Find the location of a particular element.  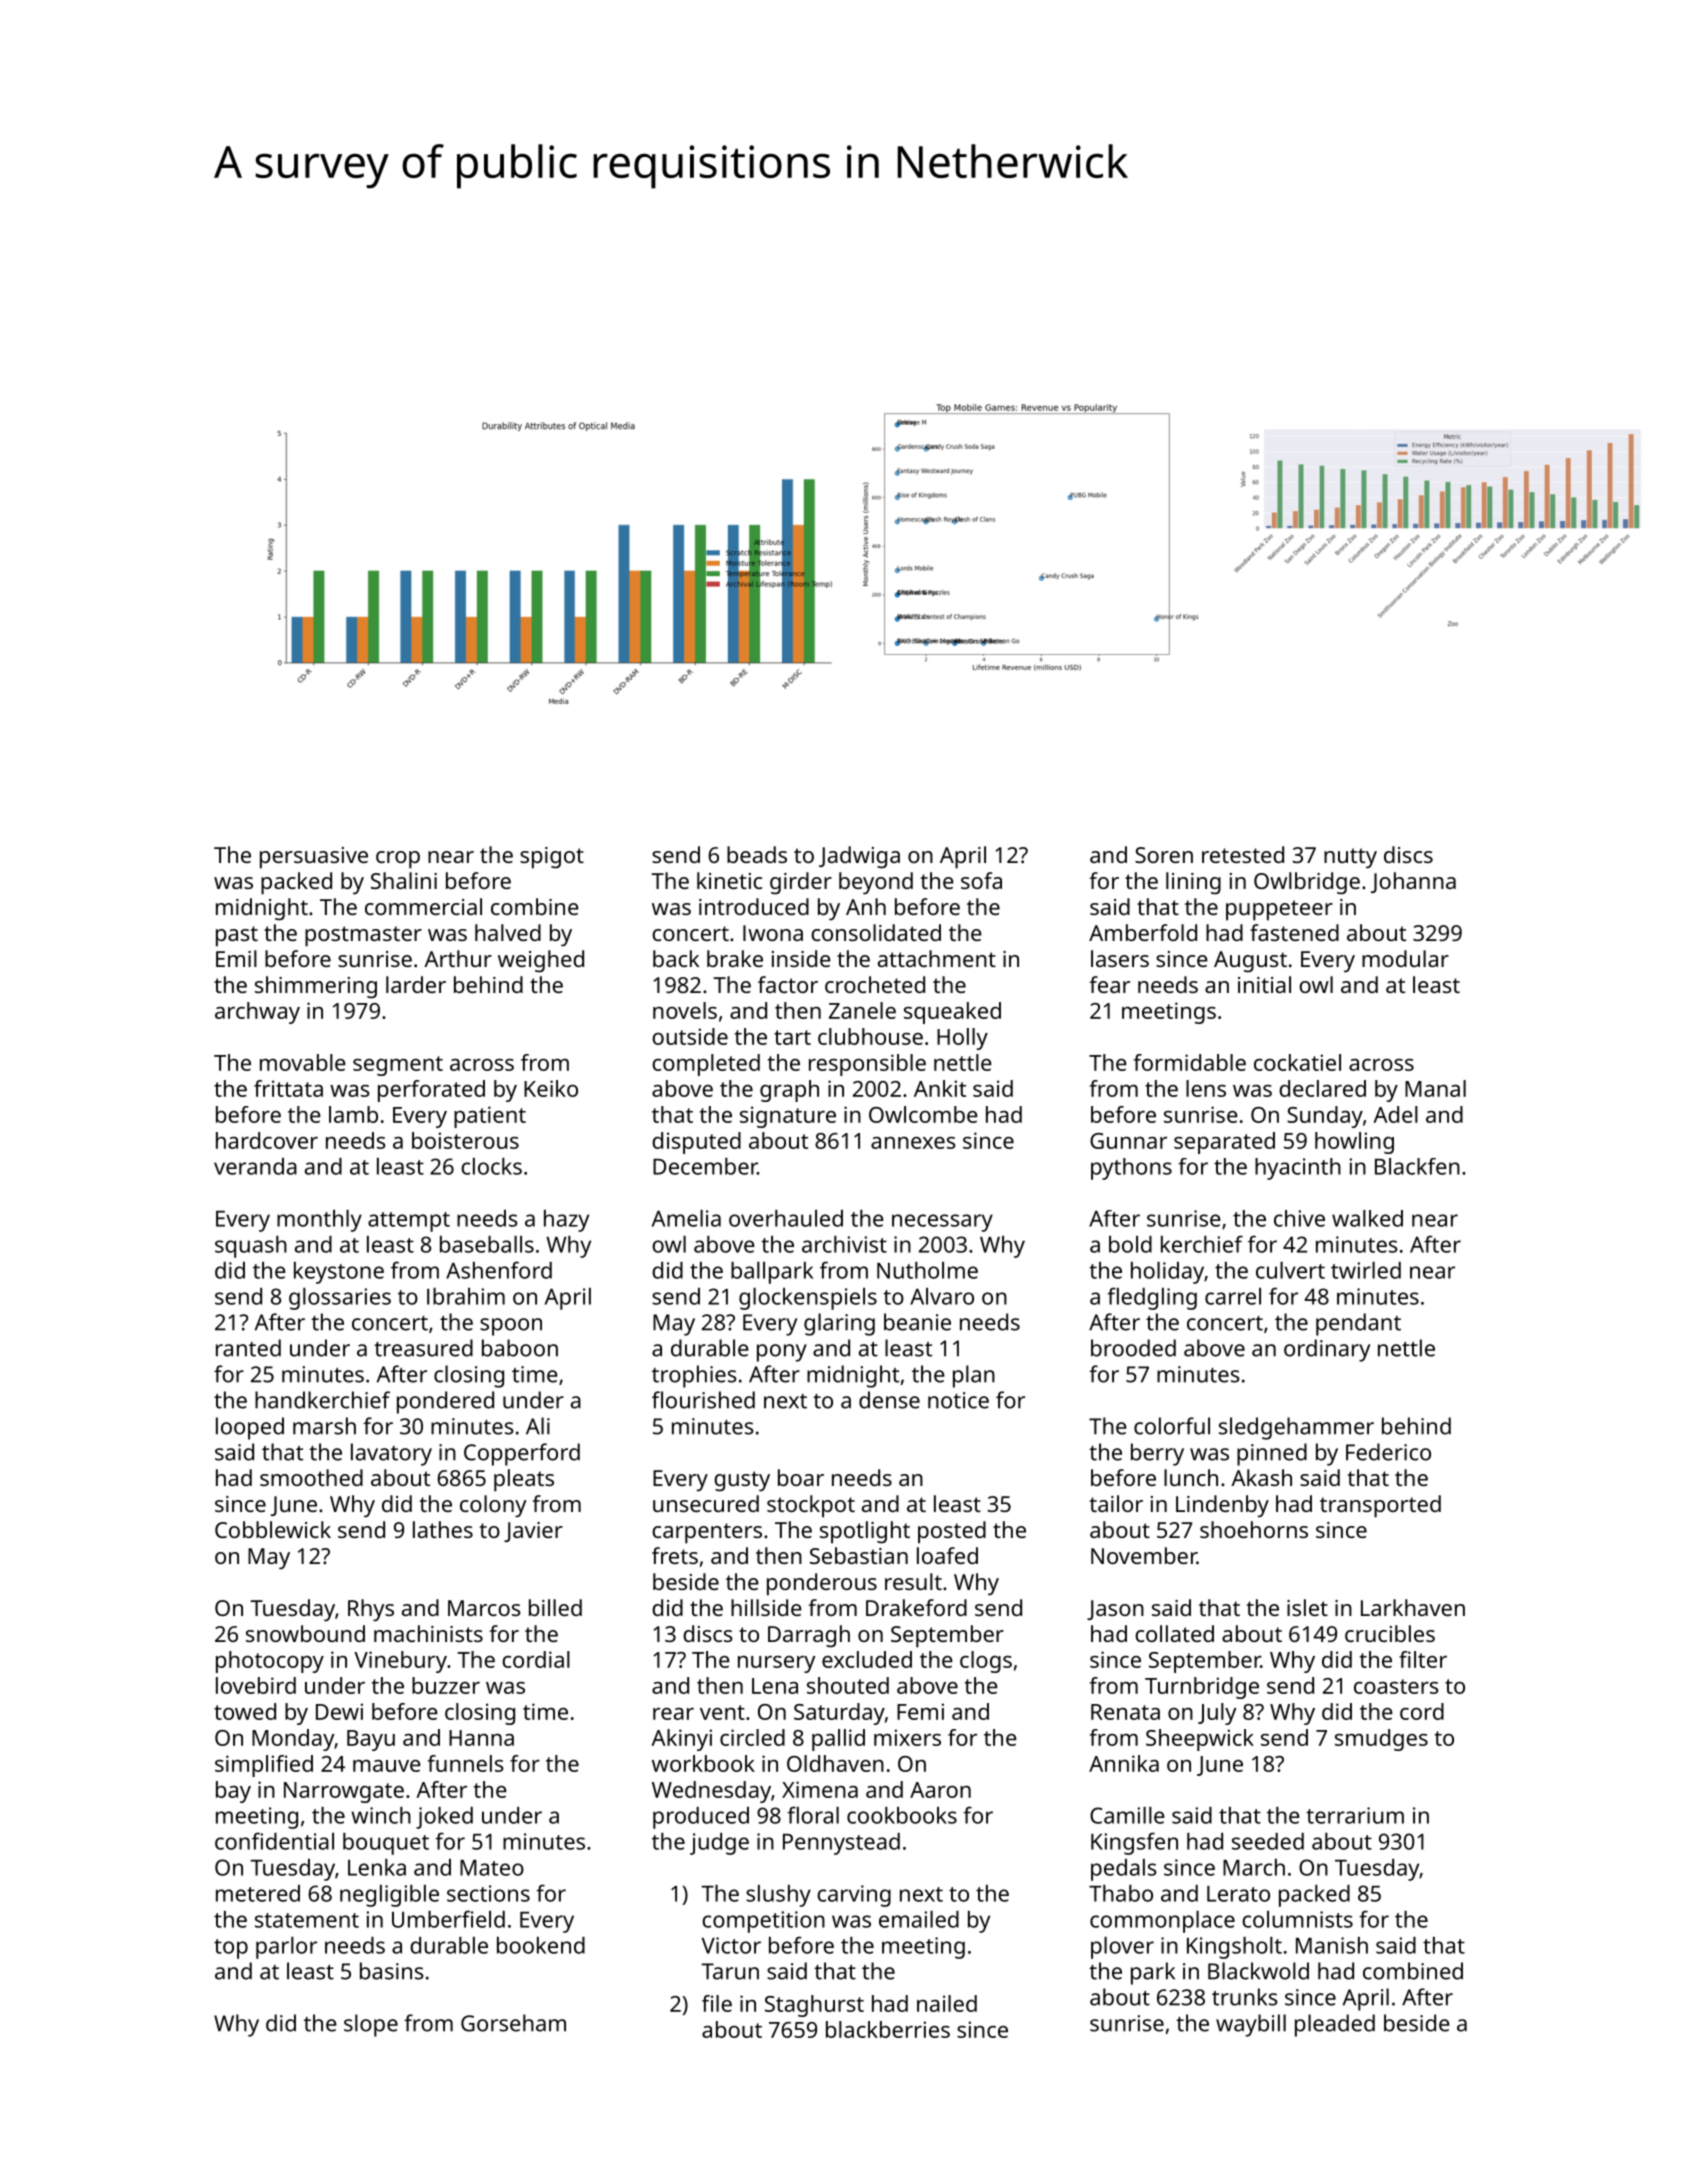

parlor is located at coordinates (286, 1948).
